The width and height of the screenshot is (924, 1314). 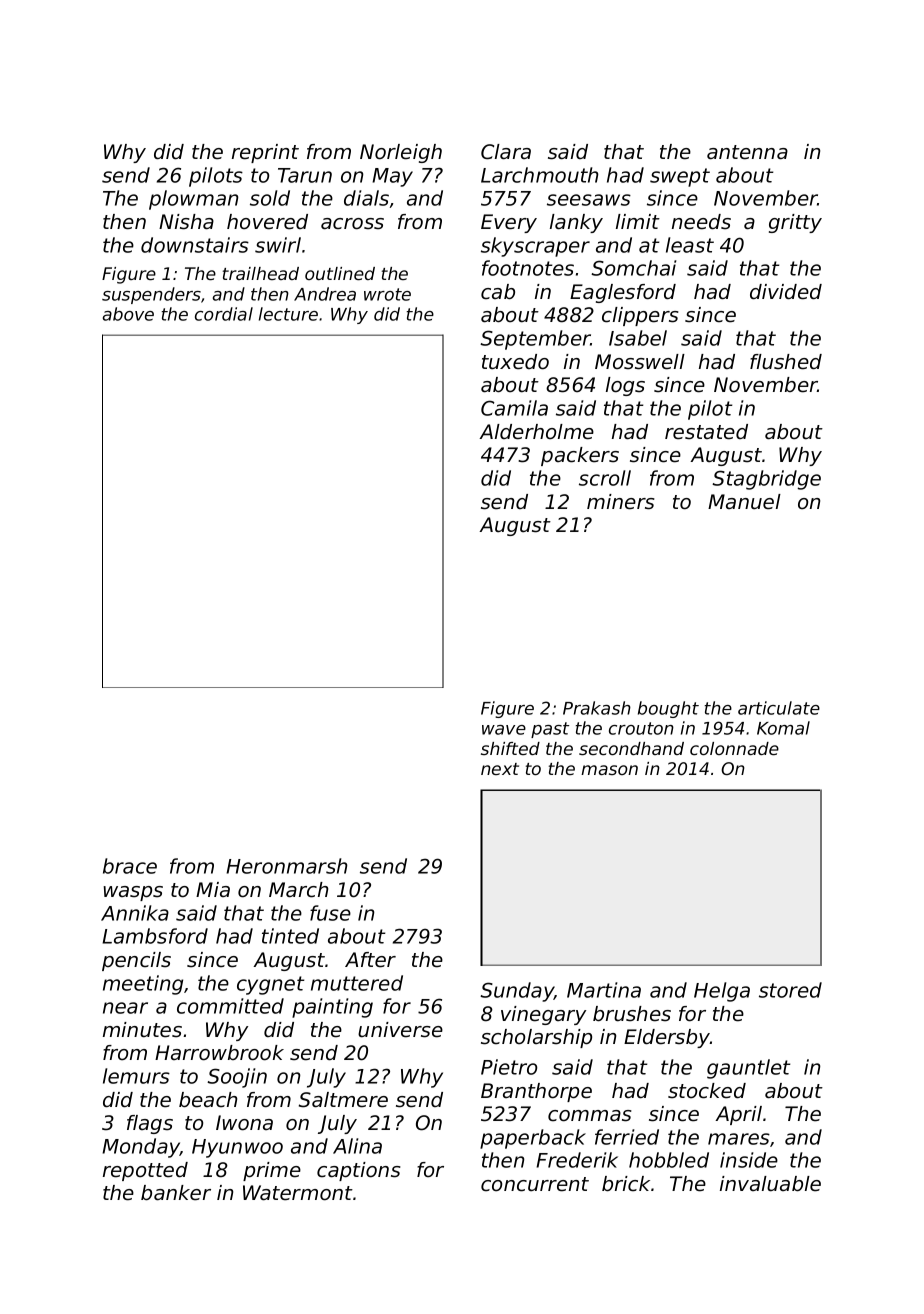 I want to click on wave, so click(x=504, y=730).
